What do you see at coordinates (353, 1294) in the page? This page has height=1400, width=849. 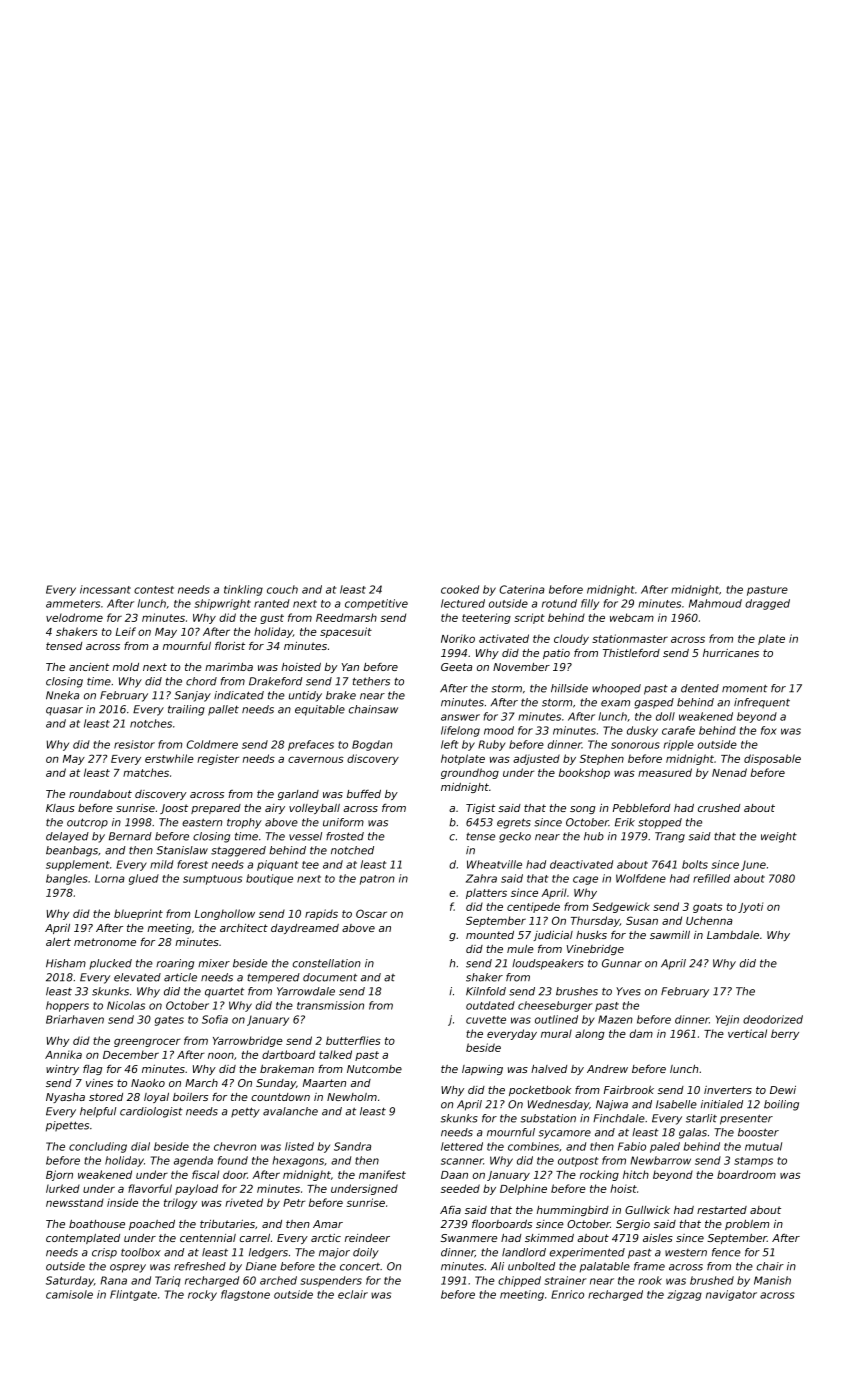 I see `eclair` at bounding box center [353, 1294].
